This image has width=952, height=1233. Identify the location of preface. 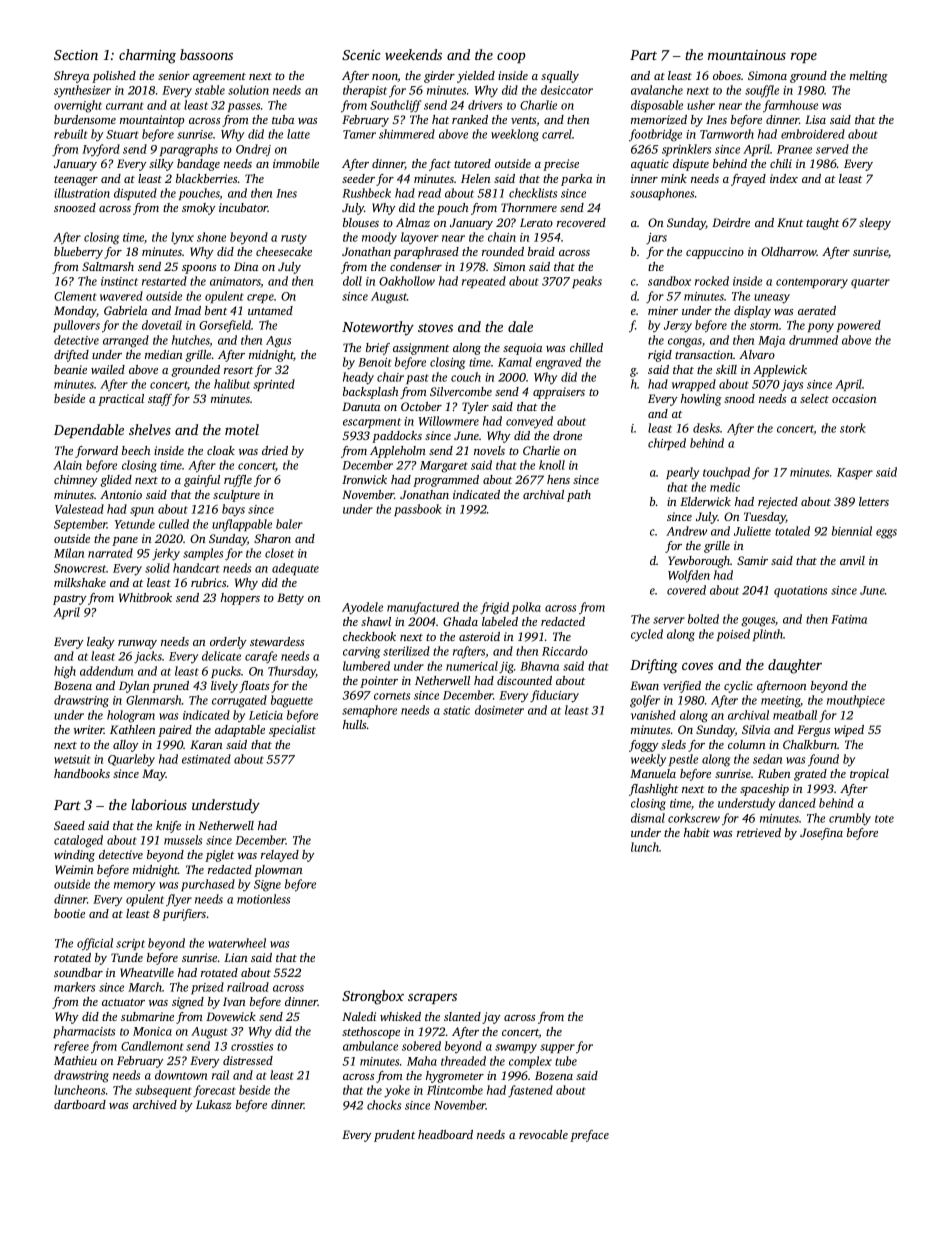
(589, 1136).
